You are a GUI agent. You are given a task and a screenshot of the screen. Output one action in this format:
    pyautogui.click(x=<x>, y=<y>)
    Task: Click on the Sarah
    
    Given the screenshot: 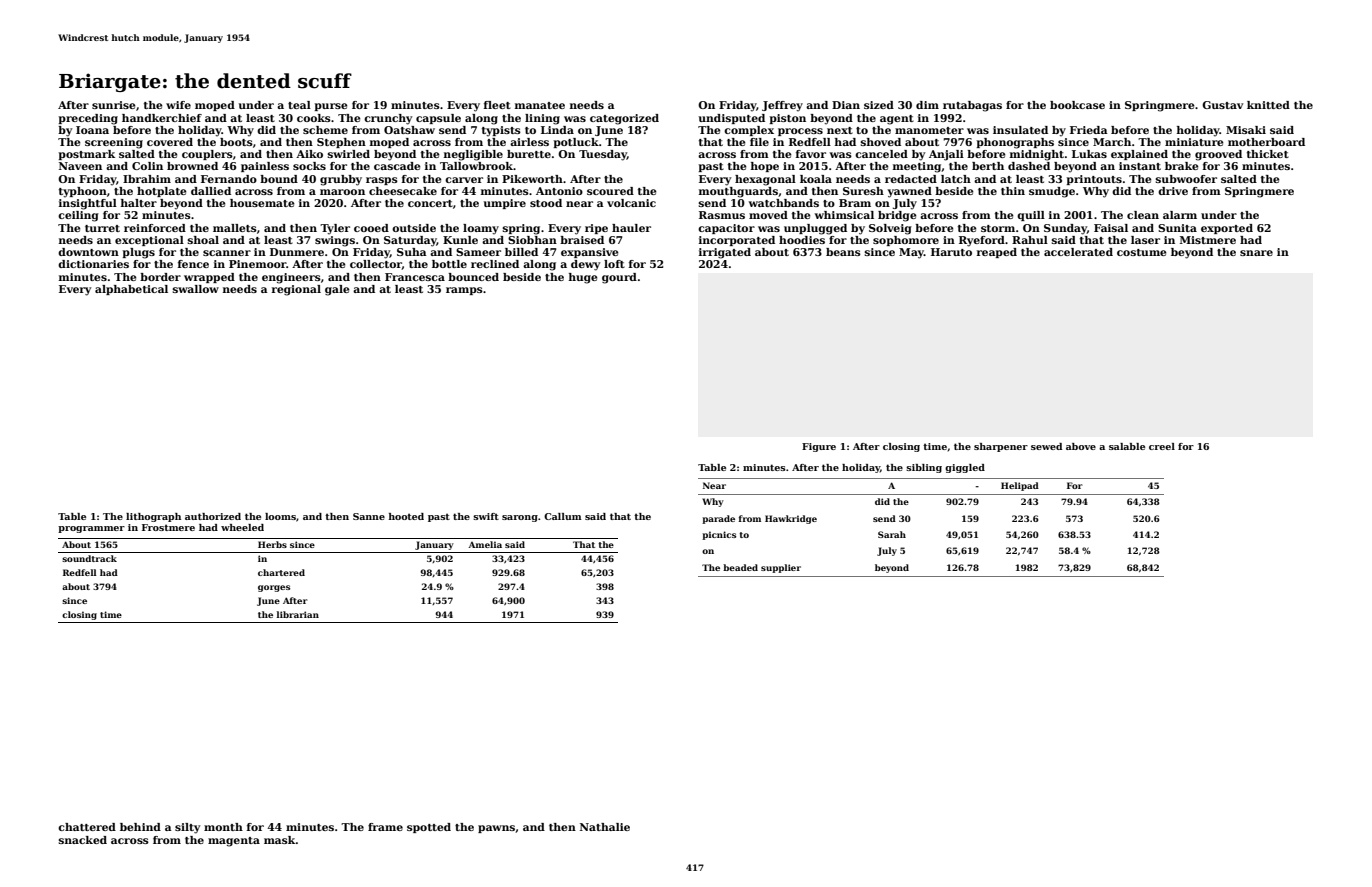 What is the action you would take?
    pyautogui.click(x=892, y=534)
